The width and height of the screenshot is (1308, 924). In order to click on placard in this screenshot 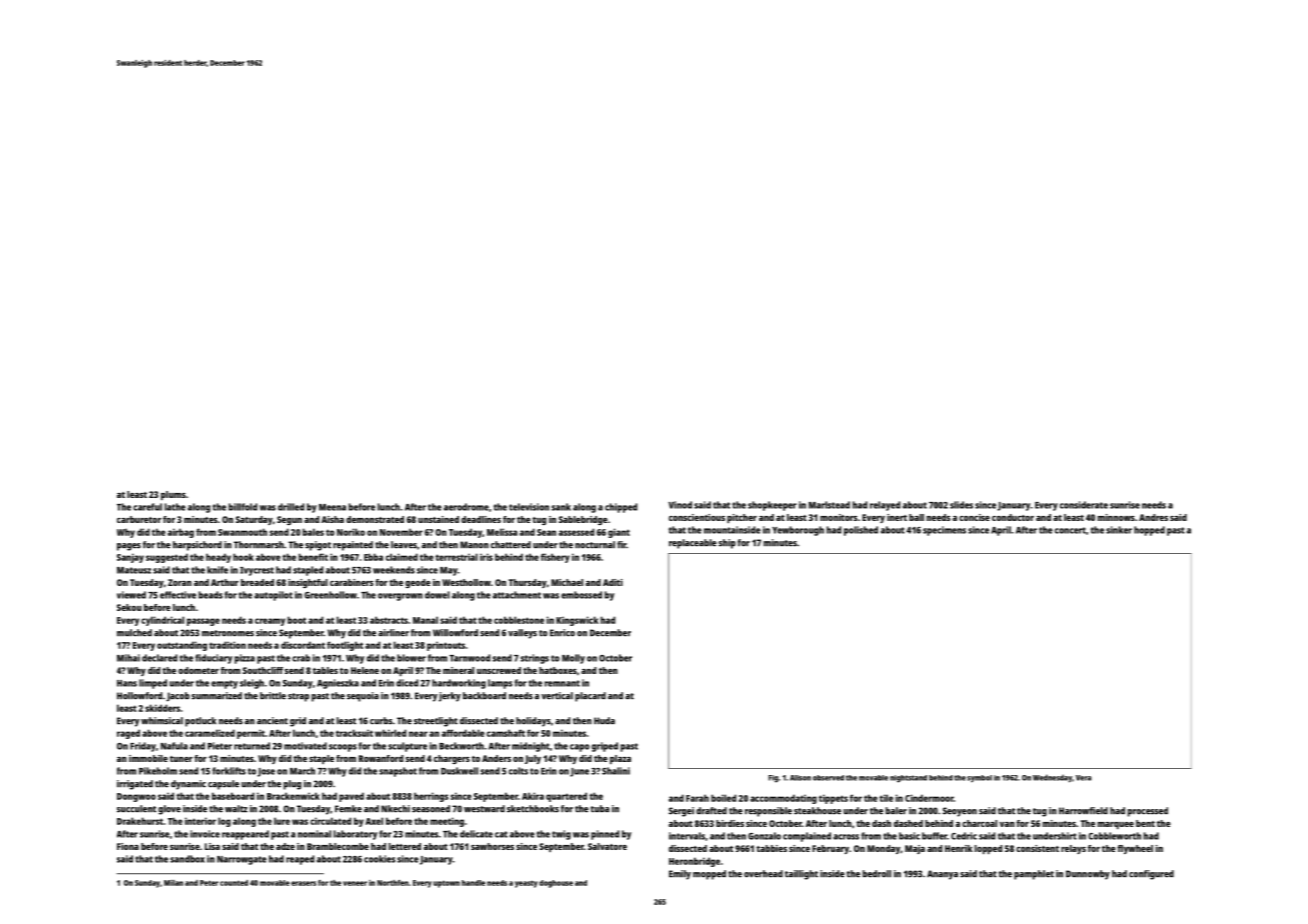, I will do `click(590, 697)`.
